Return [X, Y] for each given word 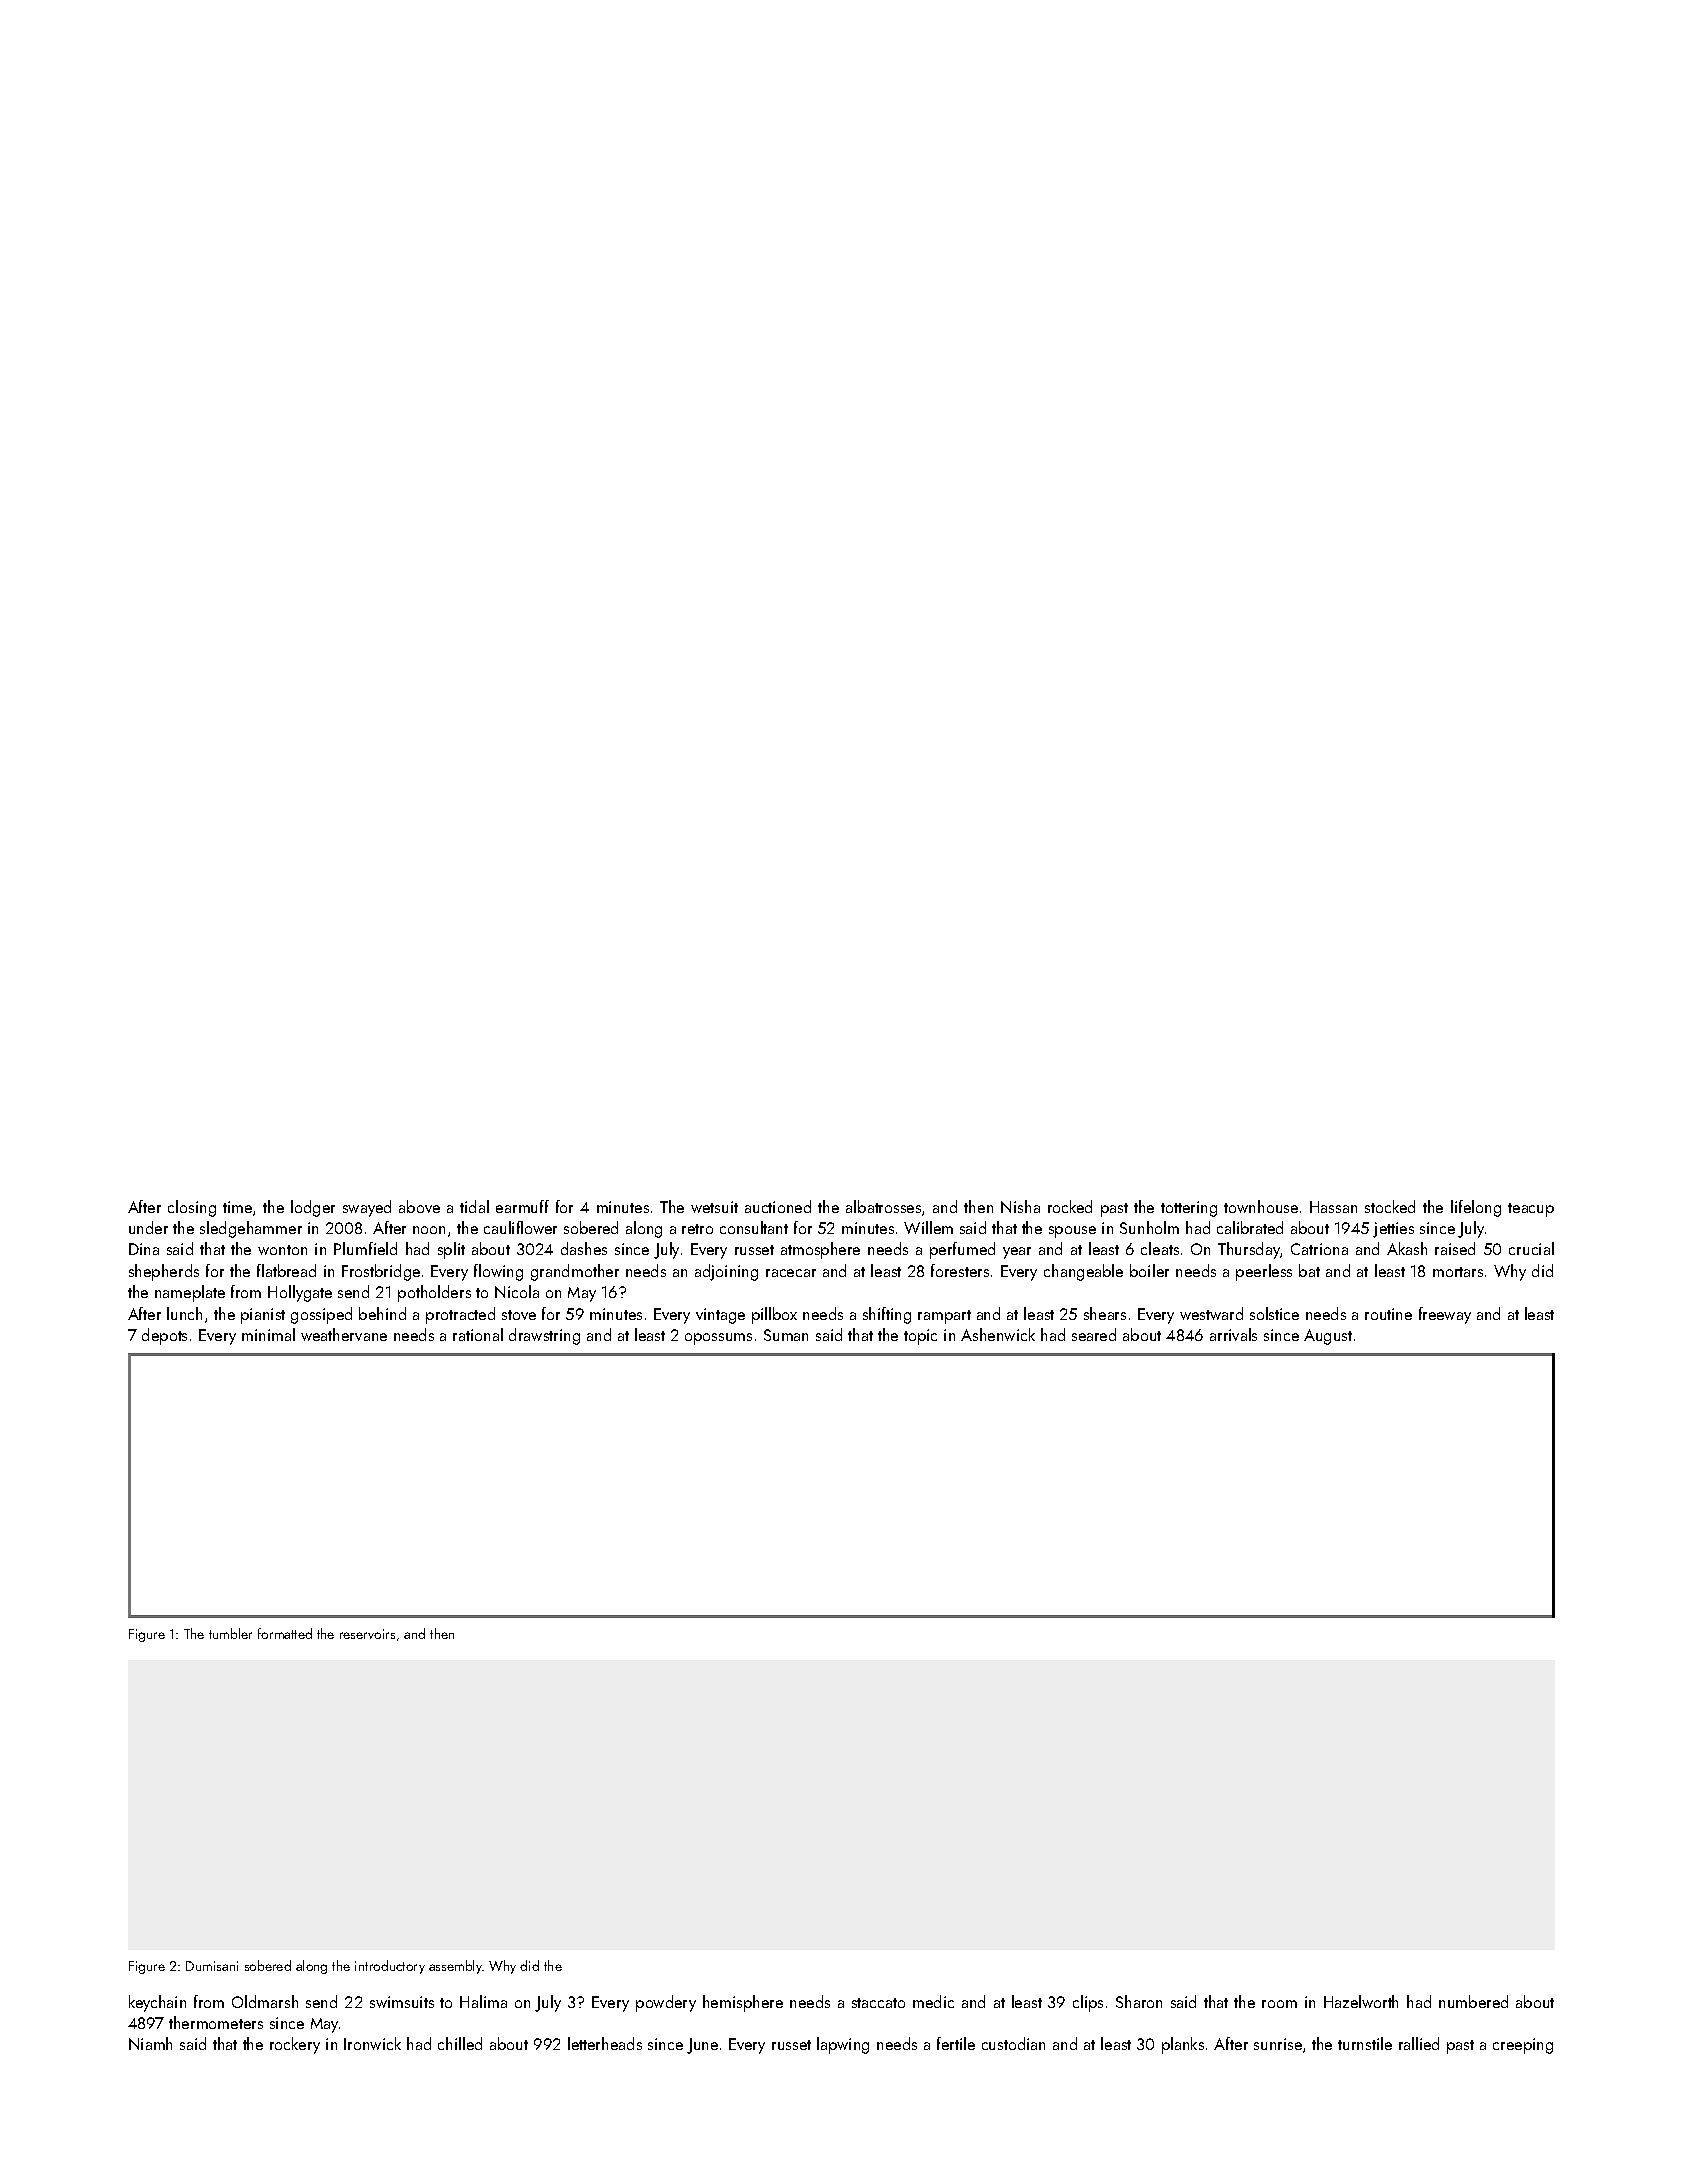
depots [164, 1336]
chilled [460, 2043]
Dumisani [212, 1966]
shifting [887, 1315]
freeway [1445, 1315]
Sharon [1139, 2001]
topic [920, 1337]
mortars [1458, 1272]
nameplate [190, 1293]
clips [1088, 2003]
